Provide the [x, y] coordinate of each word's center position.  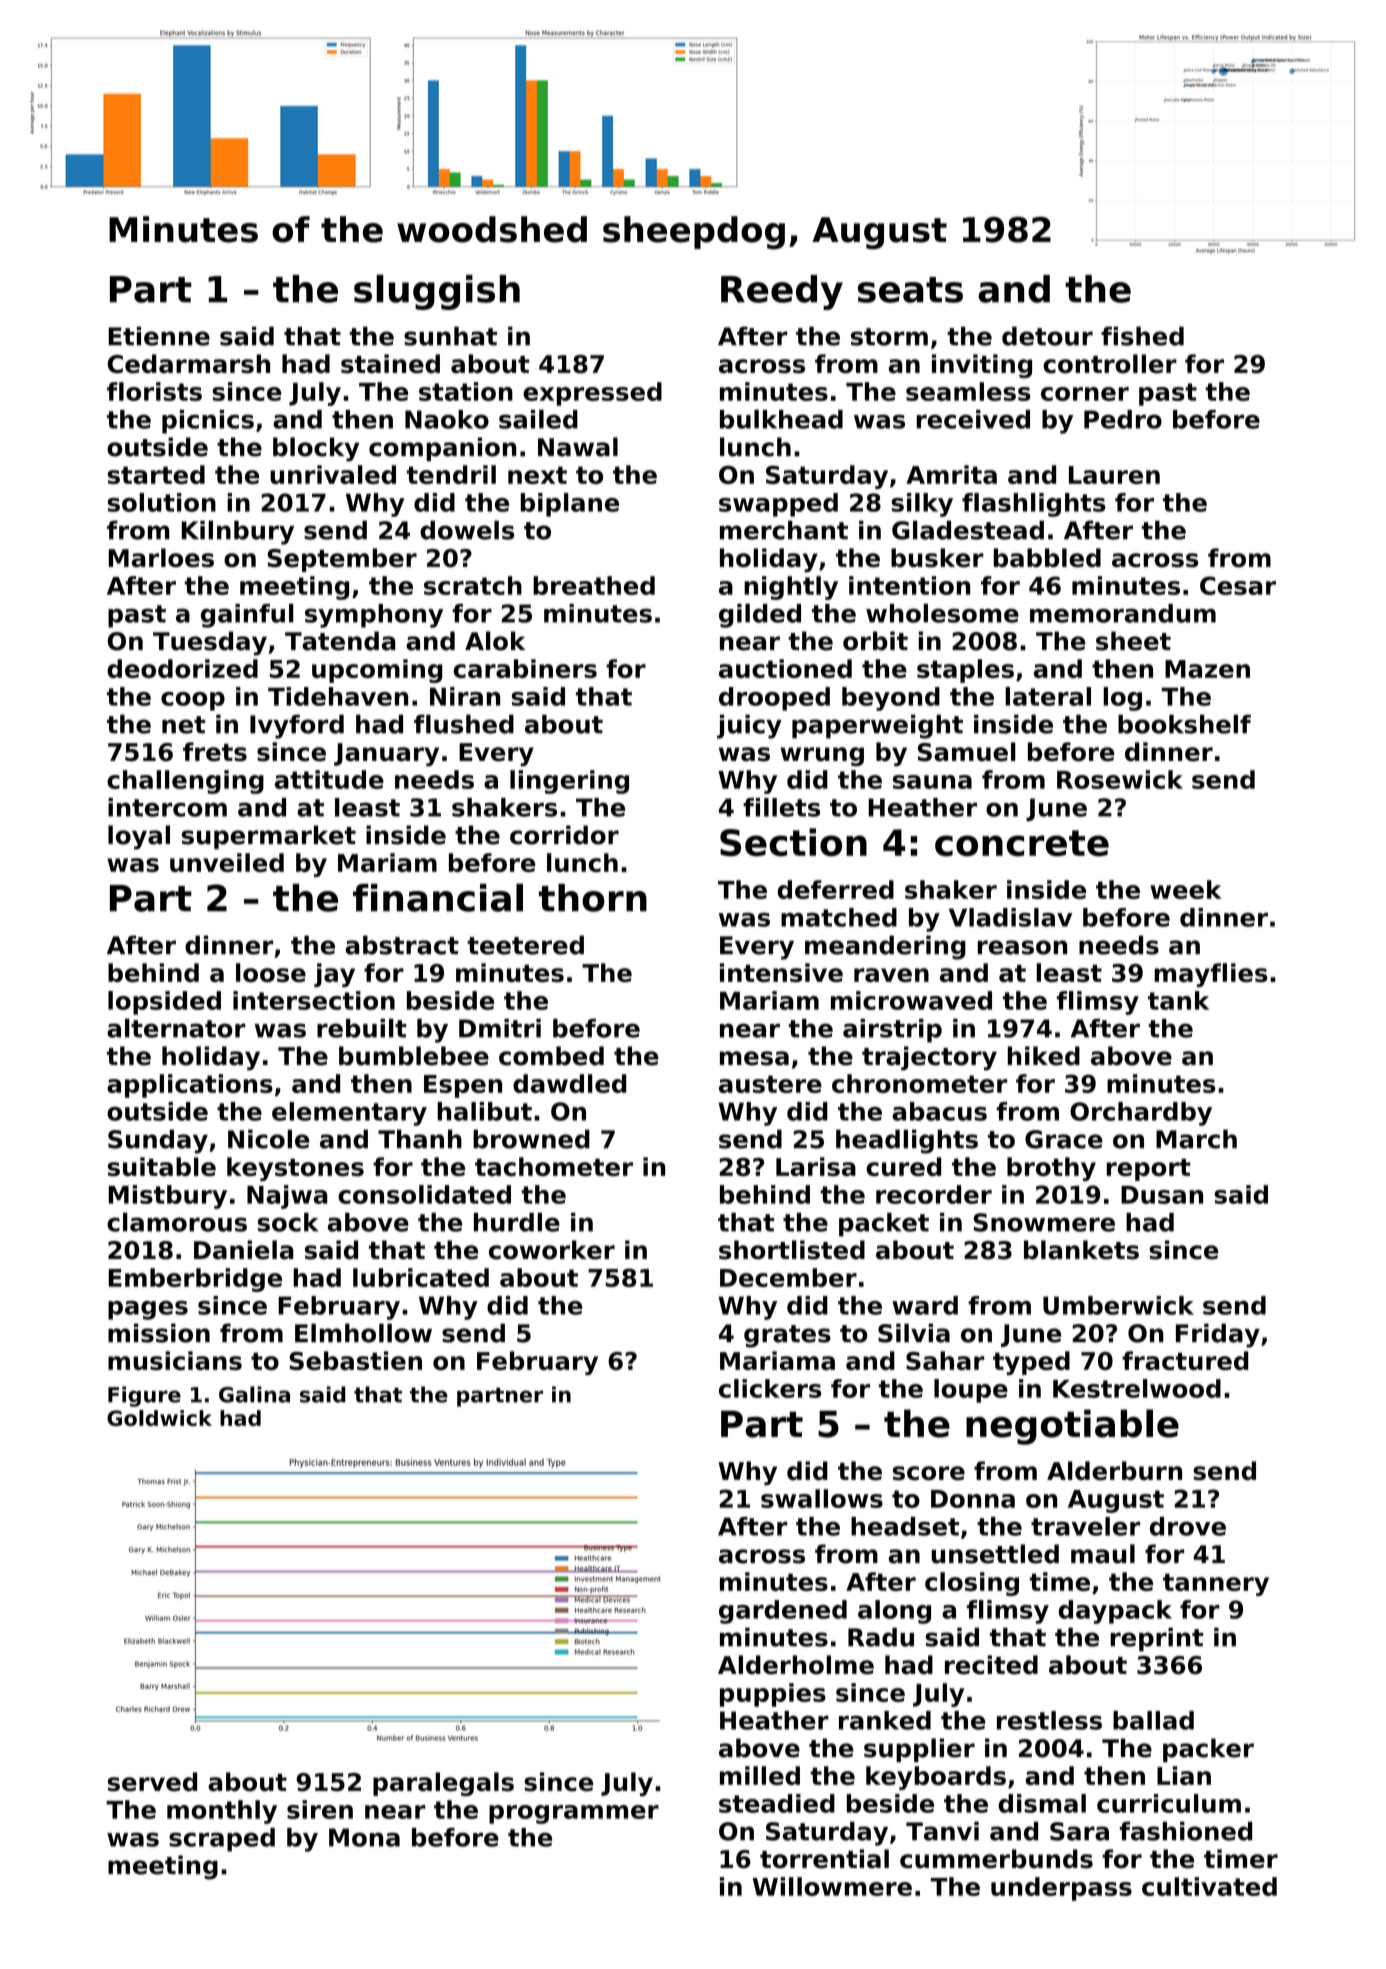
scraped [222, 1840]
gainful [247, 615]
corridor [564, 835]
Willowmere [832, 1886]
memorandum [1123, 613]
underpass [1061, 1889]
